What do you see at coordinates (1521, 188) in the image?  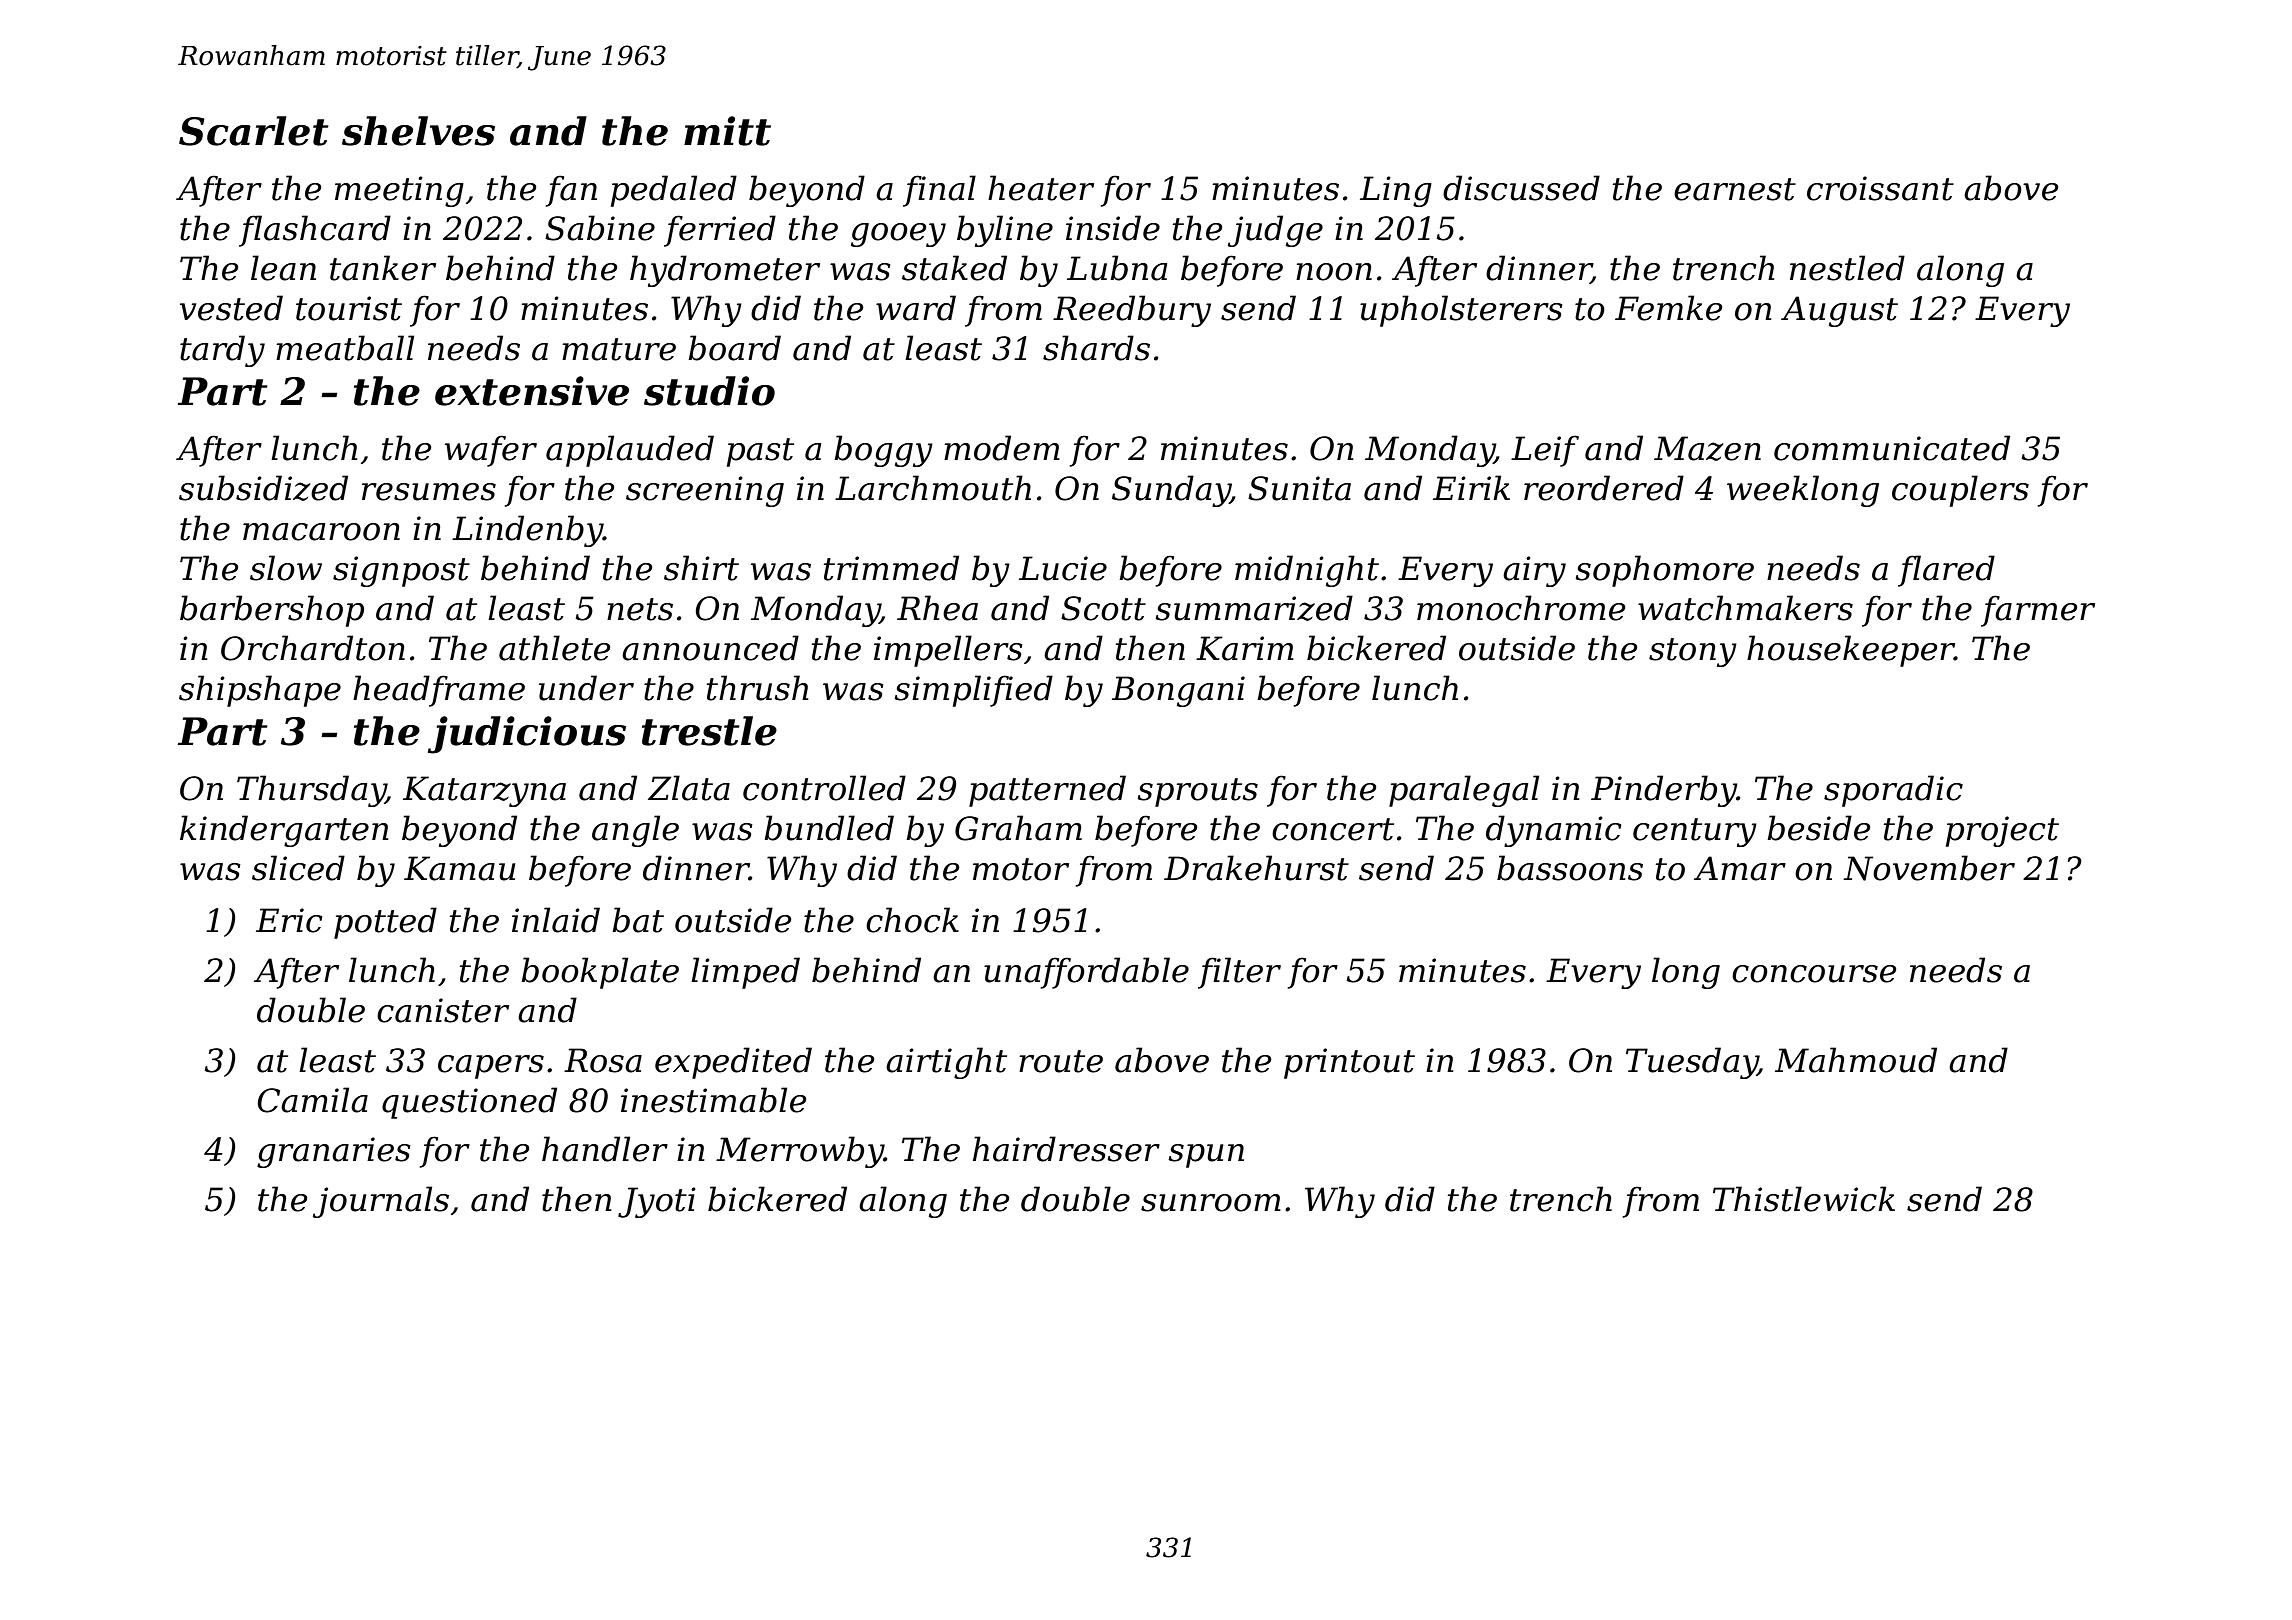 I see `discussed` at bounding box center [1521, 188].
